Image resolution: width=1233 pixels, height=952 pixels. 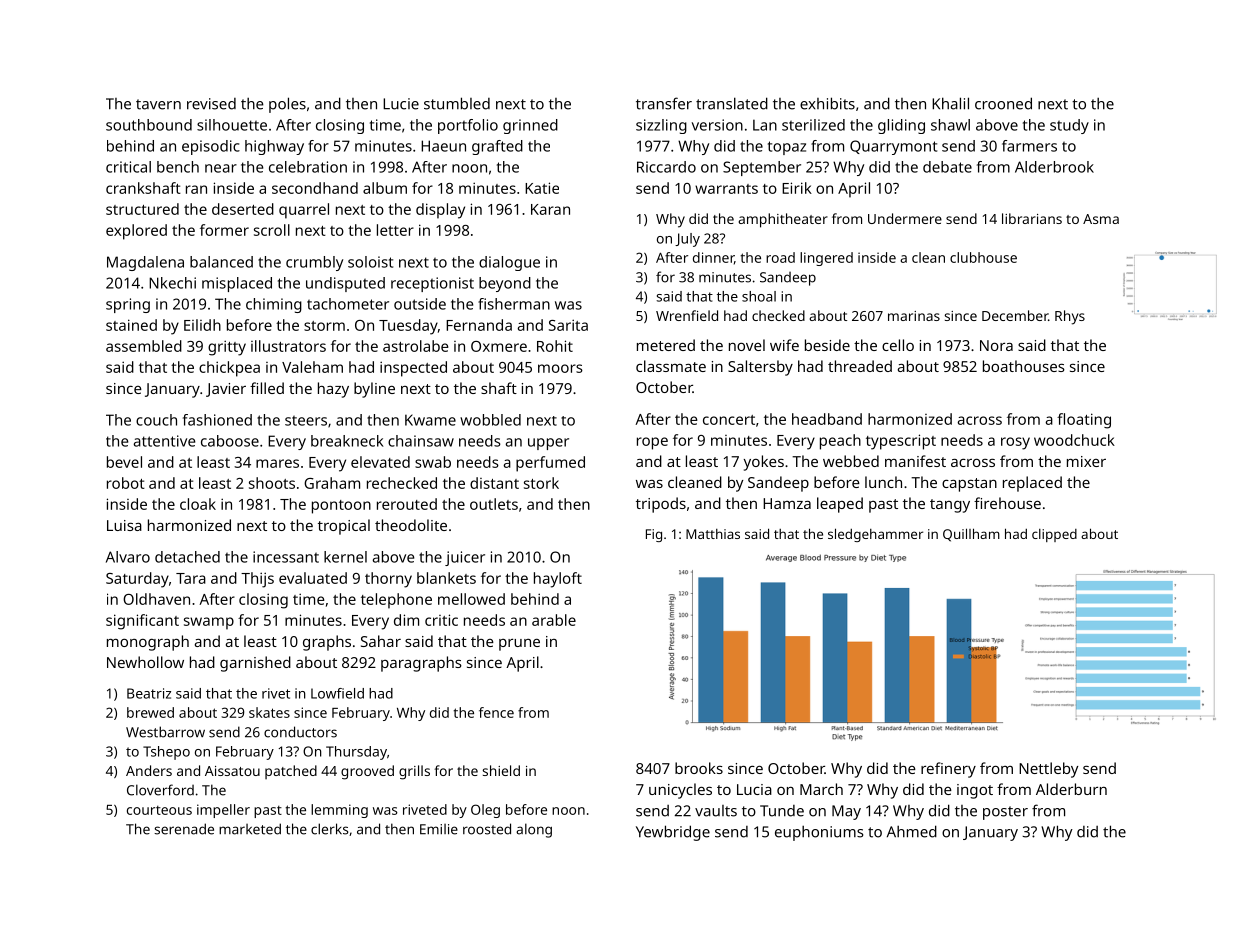 I want to click on patched, so click(x=291, y=772).
